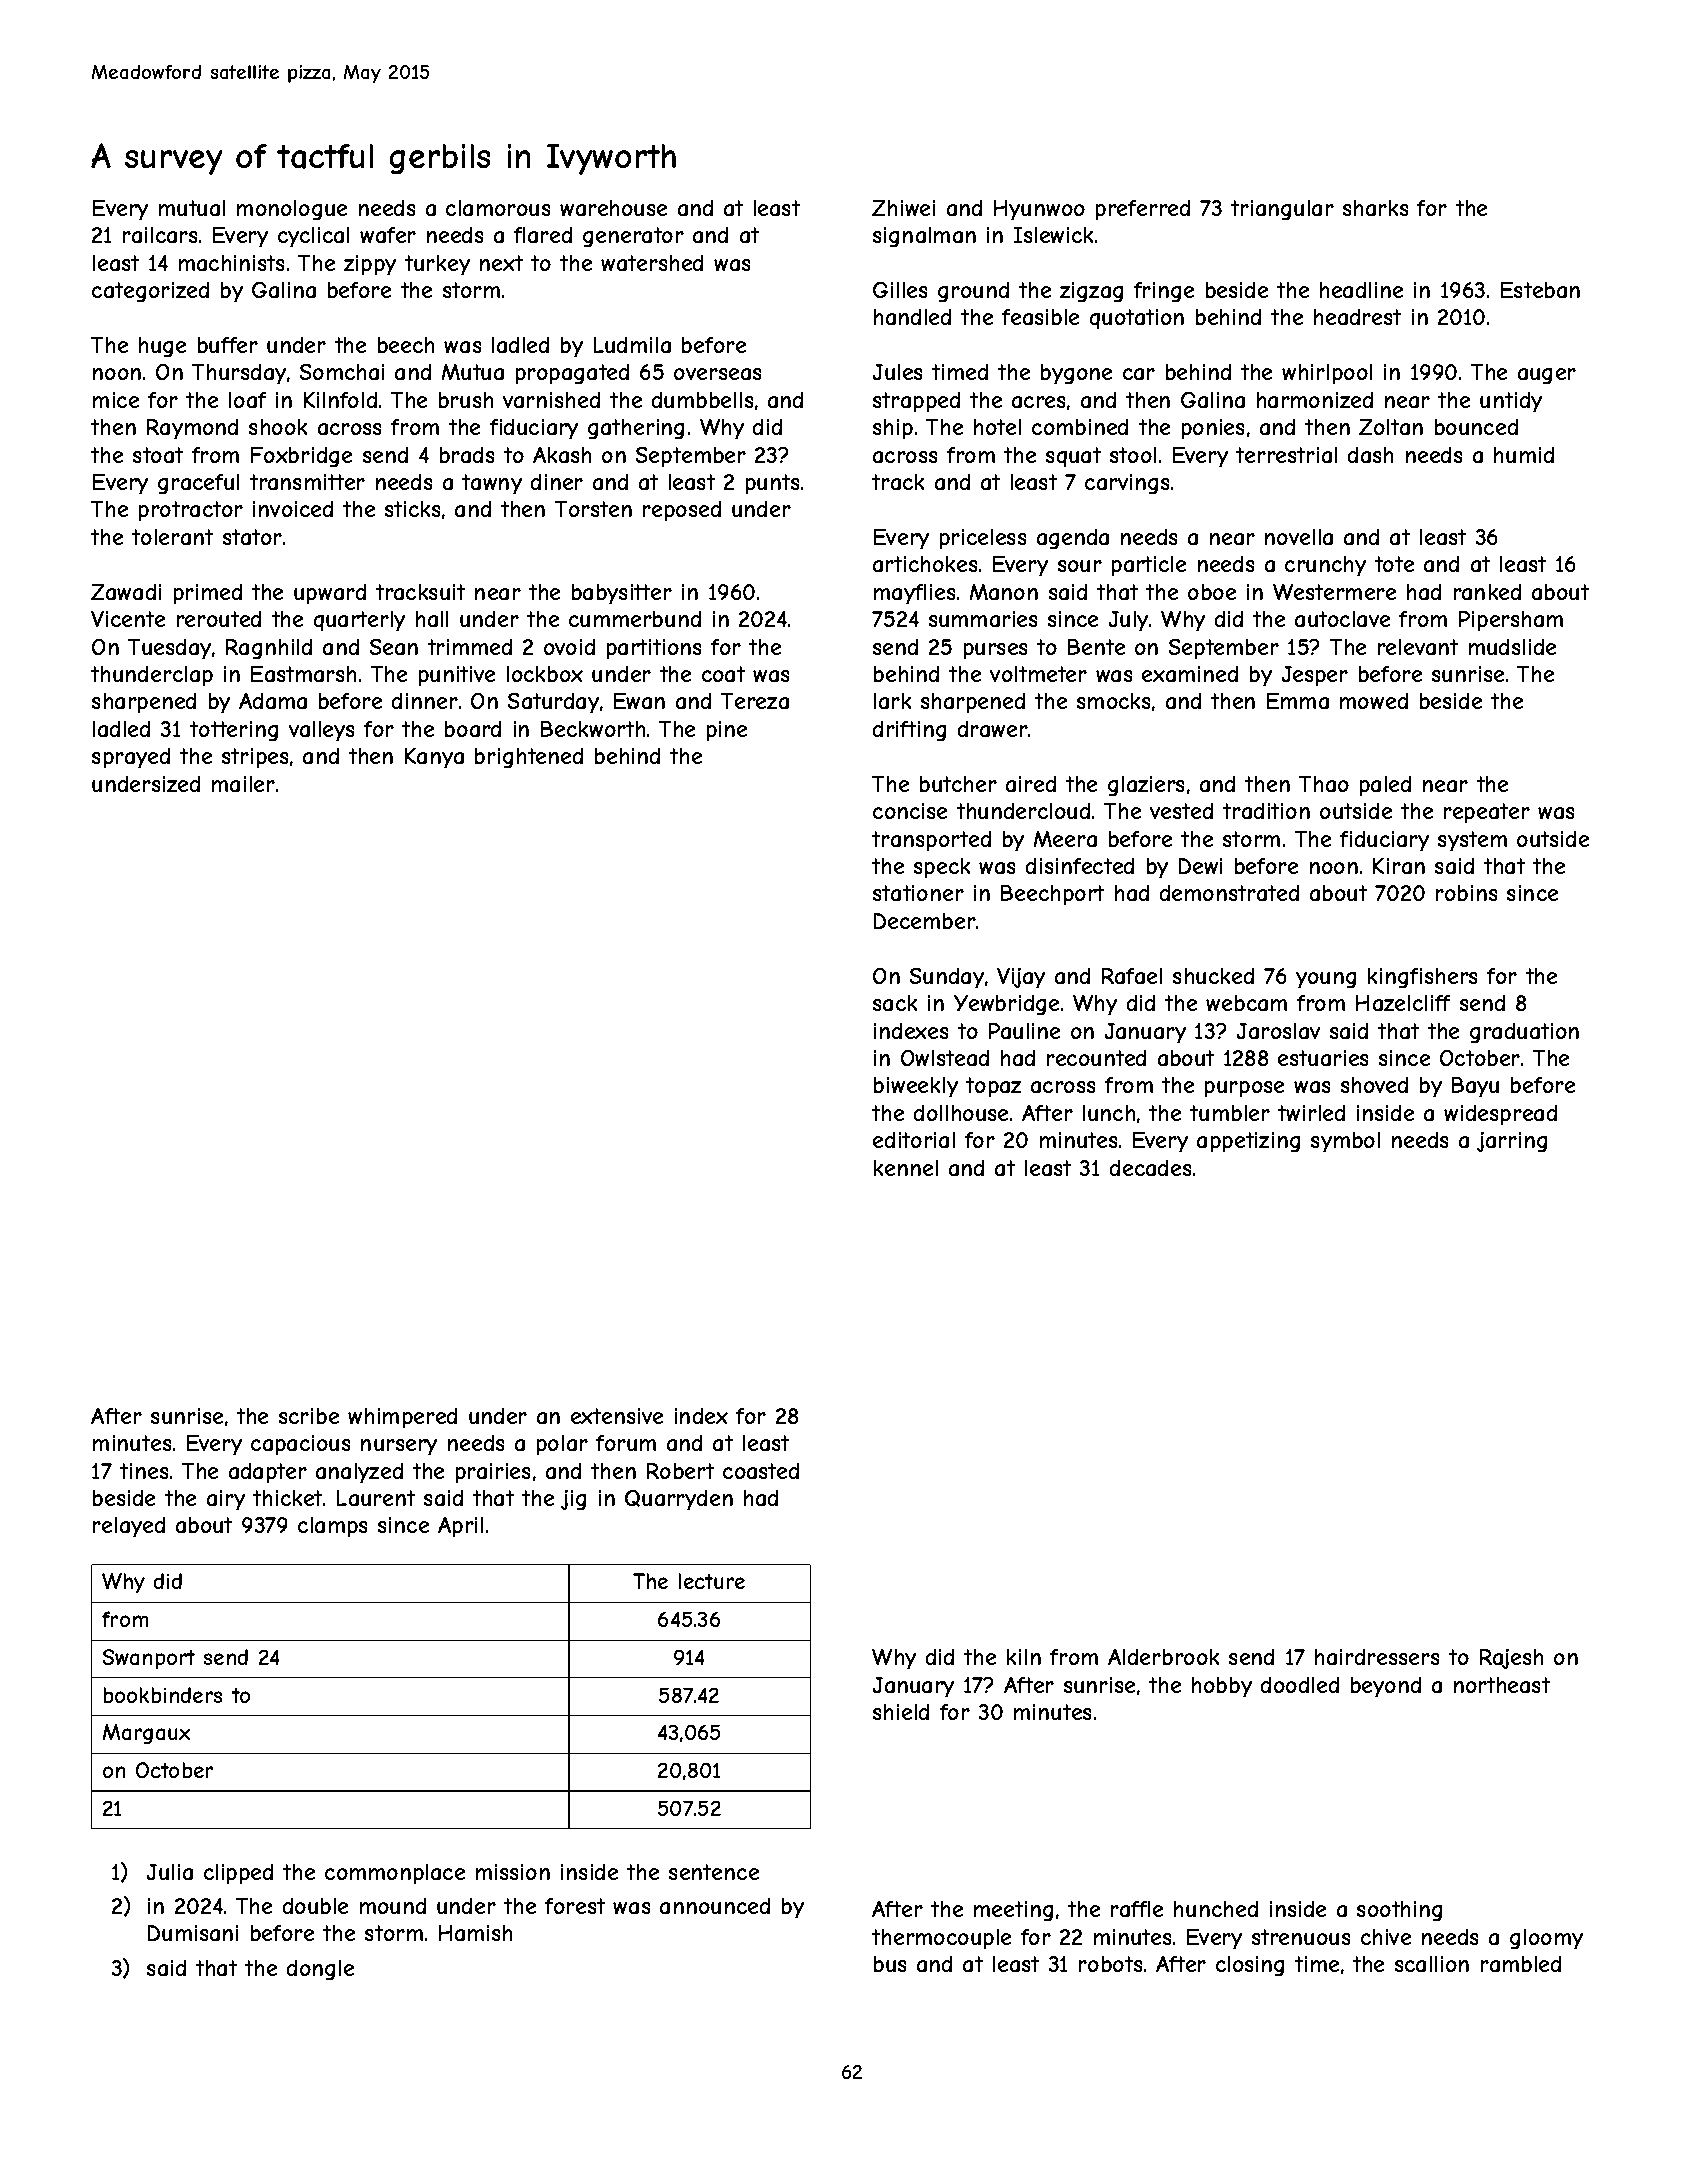 This screenshot has width=1683, height=2178. Describe the element at coordinates (1476, 427) in the screenshot. I see `bounced` at that location.
